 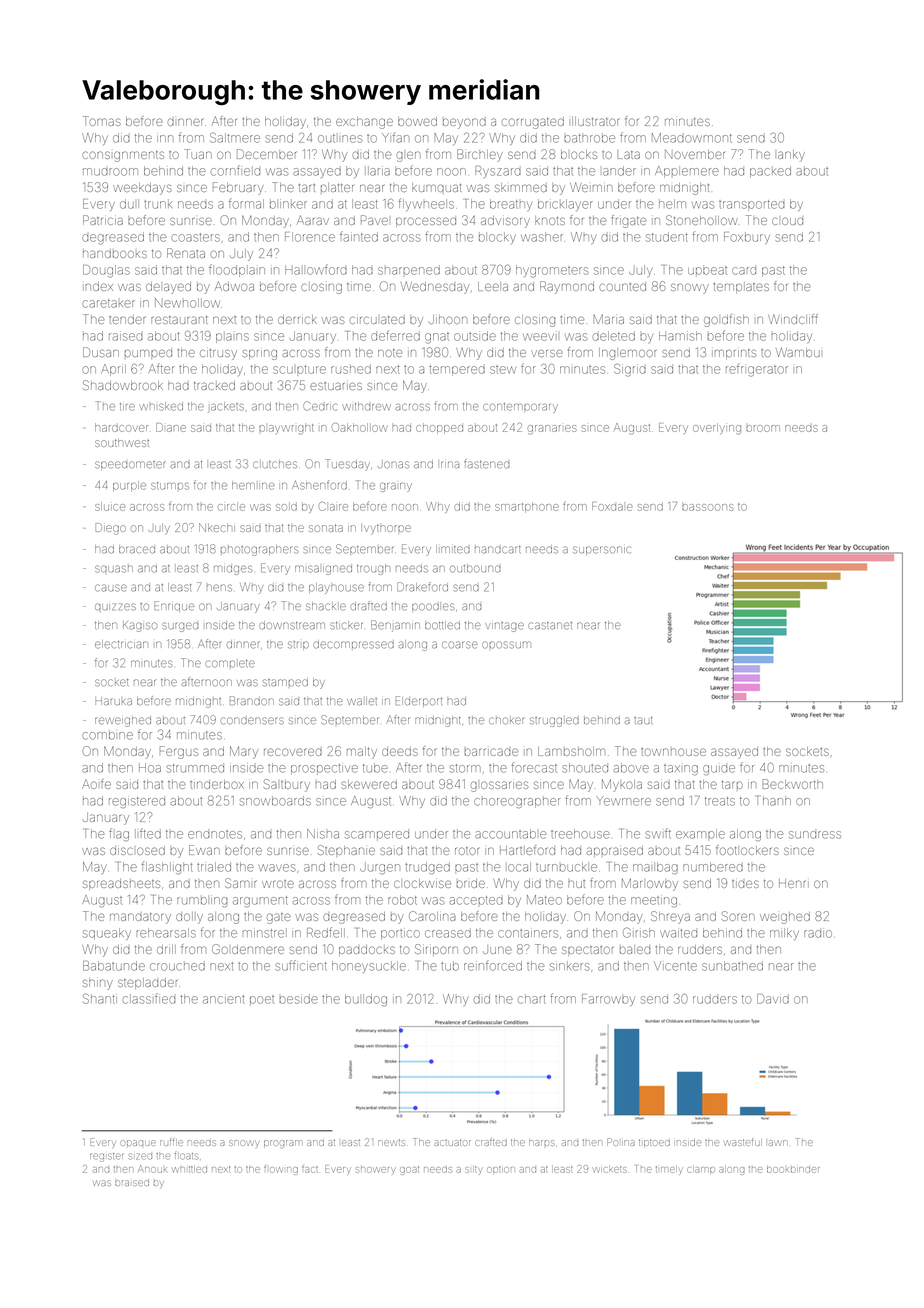 What do you see at coordinates (787, 221) in the image?
I see `cloud` at bounding box center [787, 221].
